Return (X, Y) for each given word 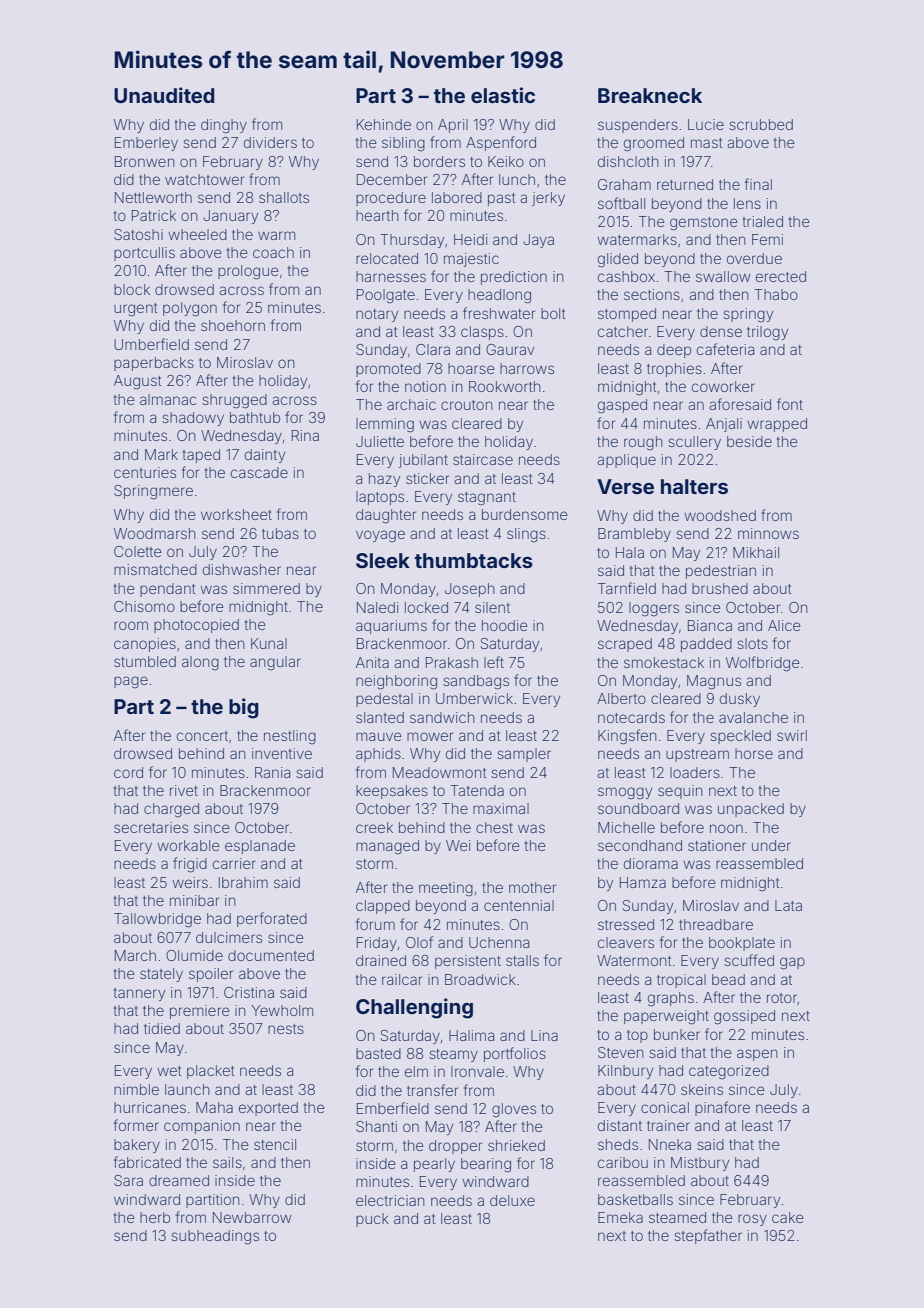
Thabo (776, 294)
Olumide (194, 955)
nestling (290, 737)
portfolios (515, 1054)
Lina (544, 1035)
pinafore (722, 1108)
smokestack (664, 662)
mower (430, 736)
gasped (622, 406)
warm (276, 235)
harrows (527, 368)
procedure (391, 199)
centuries (145, 472)
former (136, 1125)
